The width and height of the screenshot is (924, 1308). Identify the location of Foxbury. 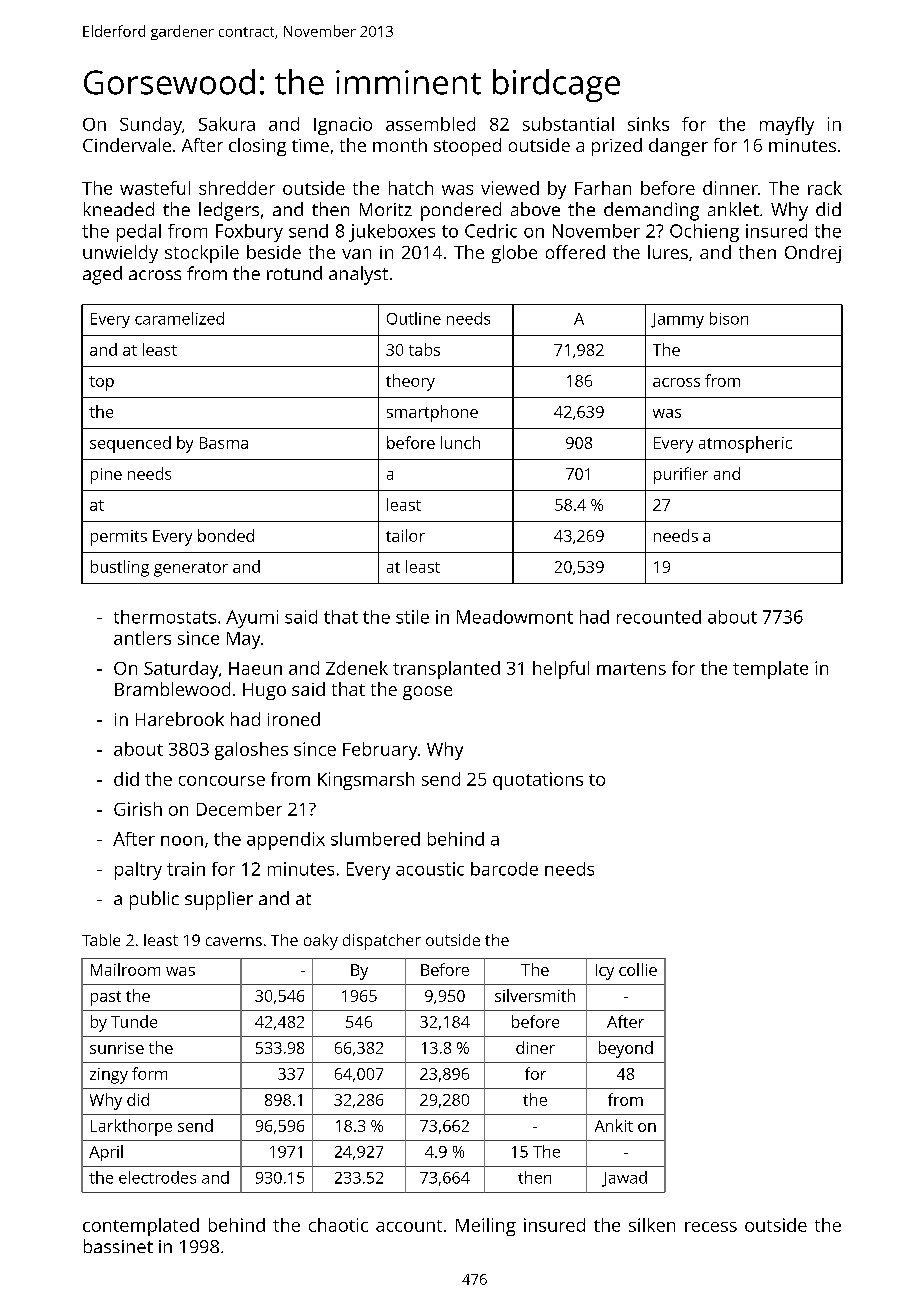
(249, 233).
